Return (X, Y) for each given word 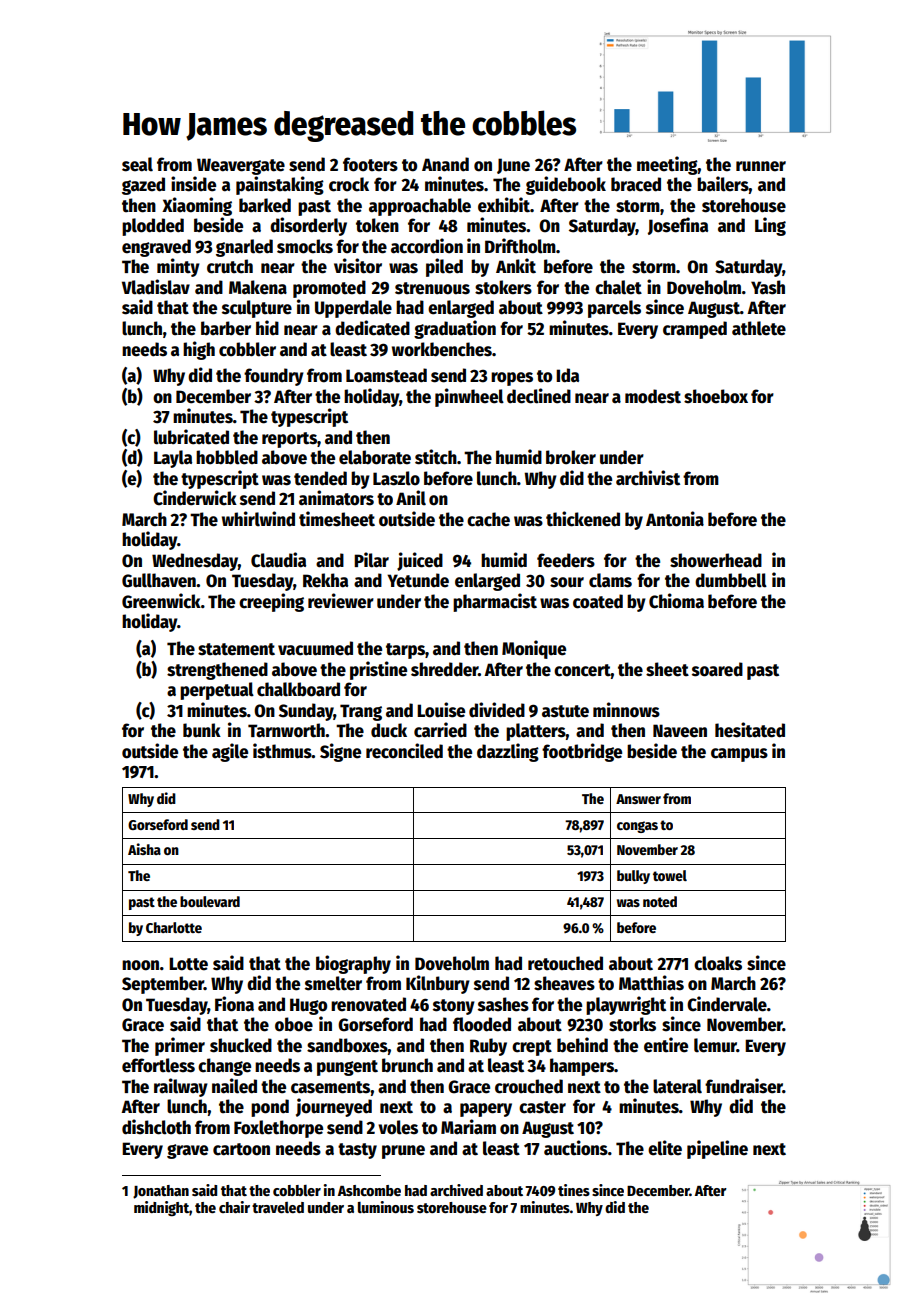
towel (670, 875)
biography (353, 964)
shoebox (716, 396)
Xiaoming (197, 206)
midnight (161, 1208)
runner (761, 166)
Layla (173, 459)
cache (488, 519)
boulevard (210, 901)
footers (370, 164)
